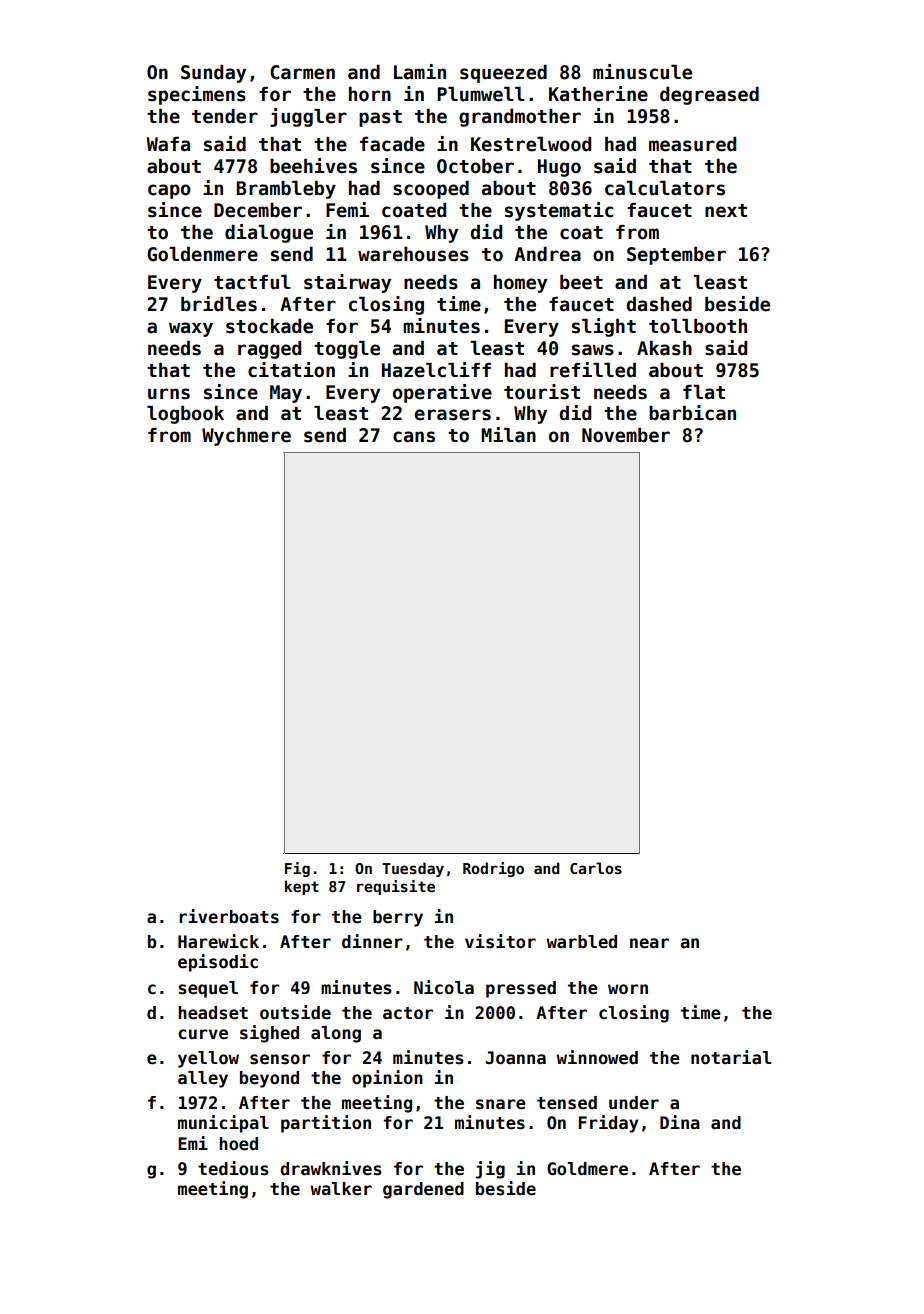 The image size is (924, 1314). Describe the element at coordinates (185, 415) in the page. I see `logbook` at that location.
